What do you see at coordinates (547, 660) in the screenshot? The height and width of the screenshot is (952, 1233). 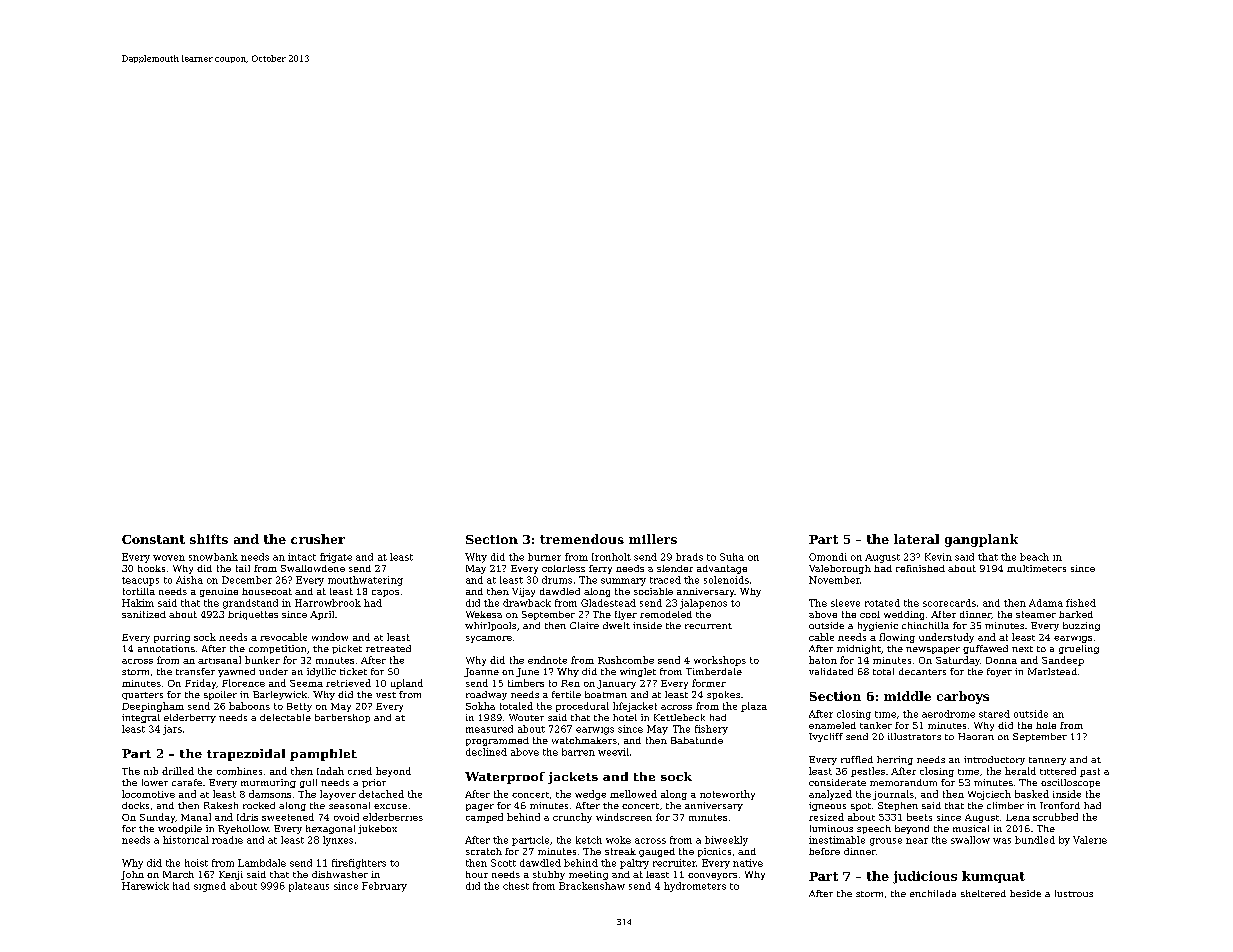 I see `endnote` at bounding box center [547, 660].
